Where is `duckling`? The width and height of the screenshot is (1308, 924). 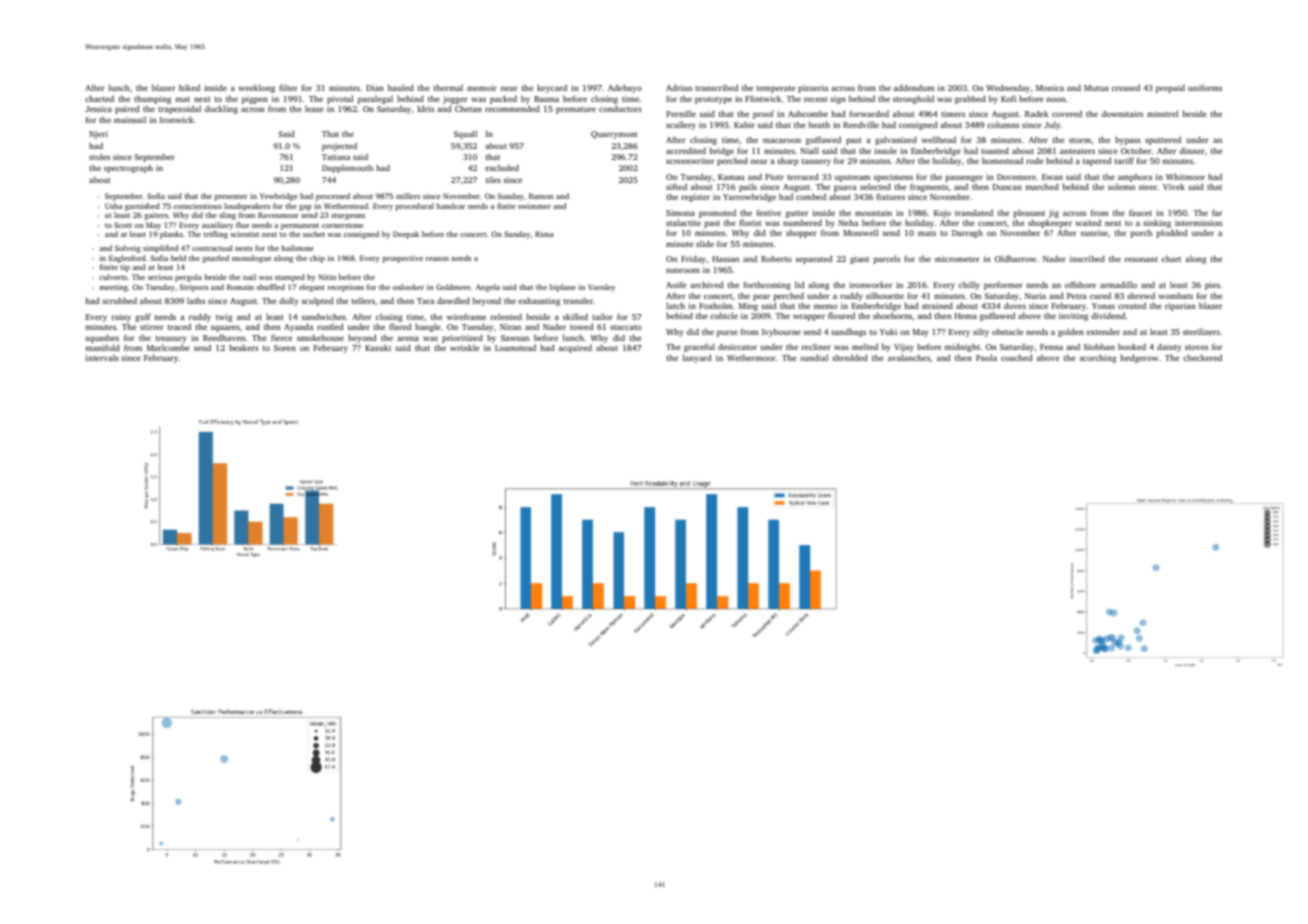 duckling is located at coordinates (221, 109).
